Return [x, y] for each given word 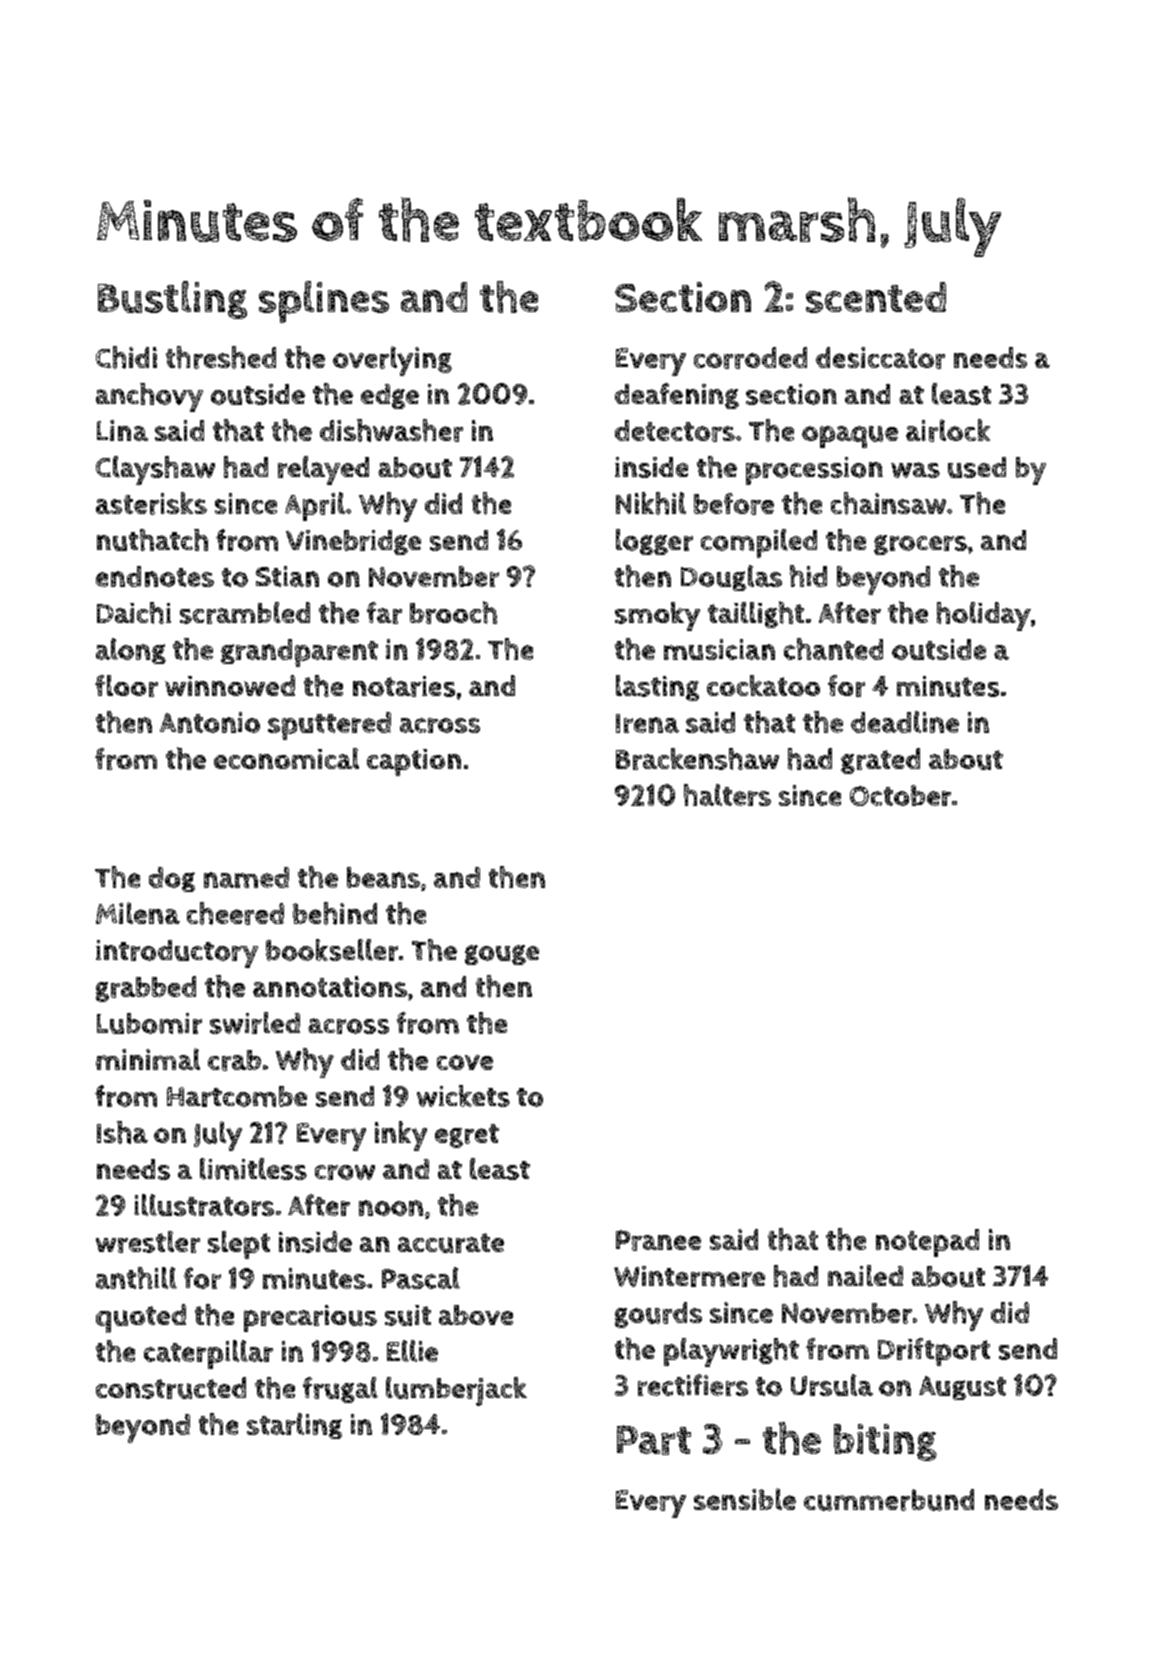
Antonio [210, 722]
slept [239, 1245]
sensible [745, 1499]
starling [294, 1426]
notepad [927, 1243]
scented [876, 297]
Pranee [658, 1240]
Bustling [172, 300]
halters [727, 795]
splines [324, 302]
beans [383, 877]
